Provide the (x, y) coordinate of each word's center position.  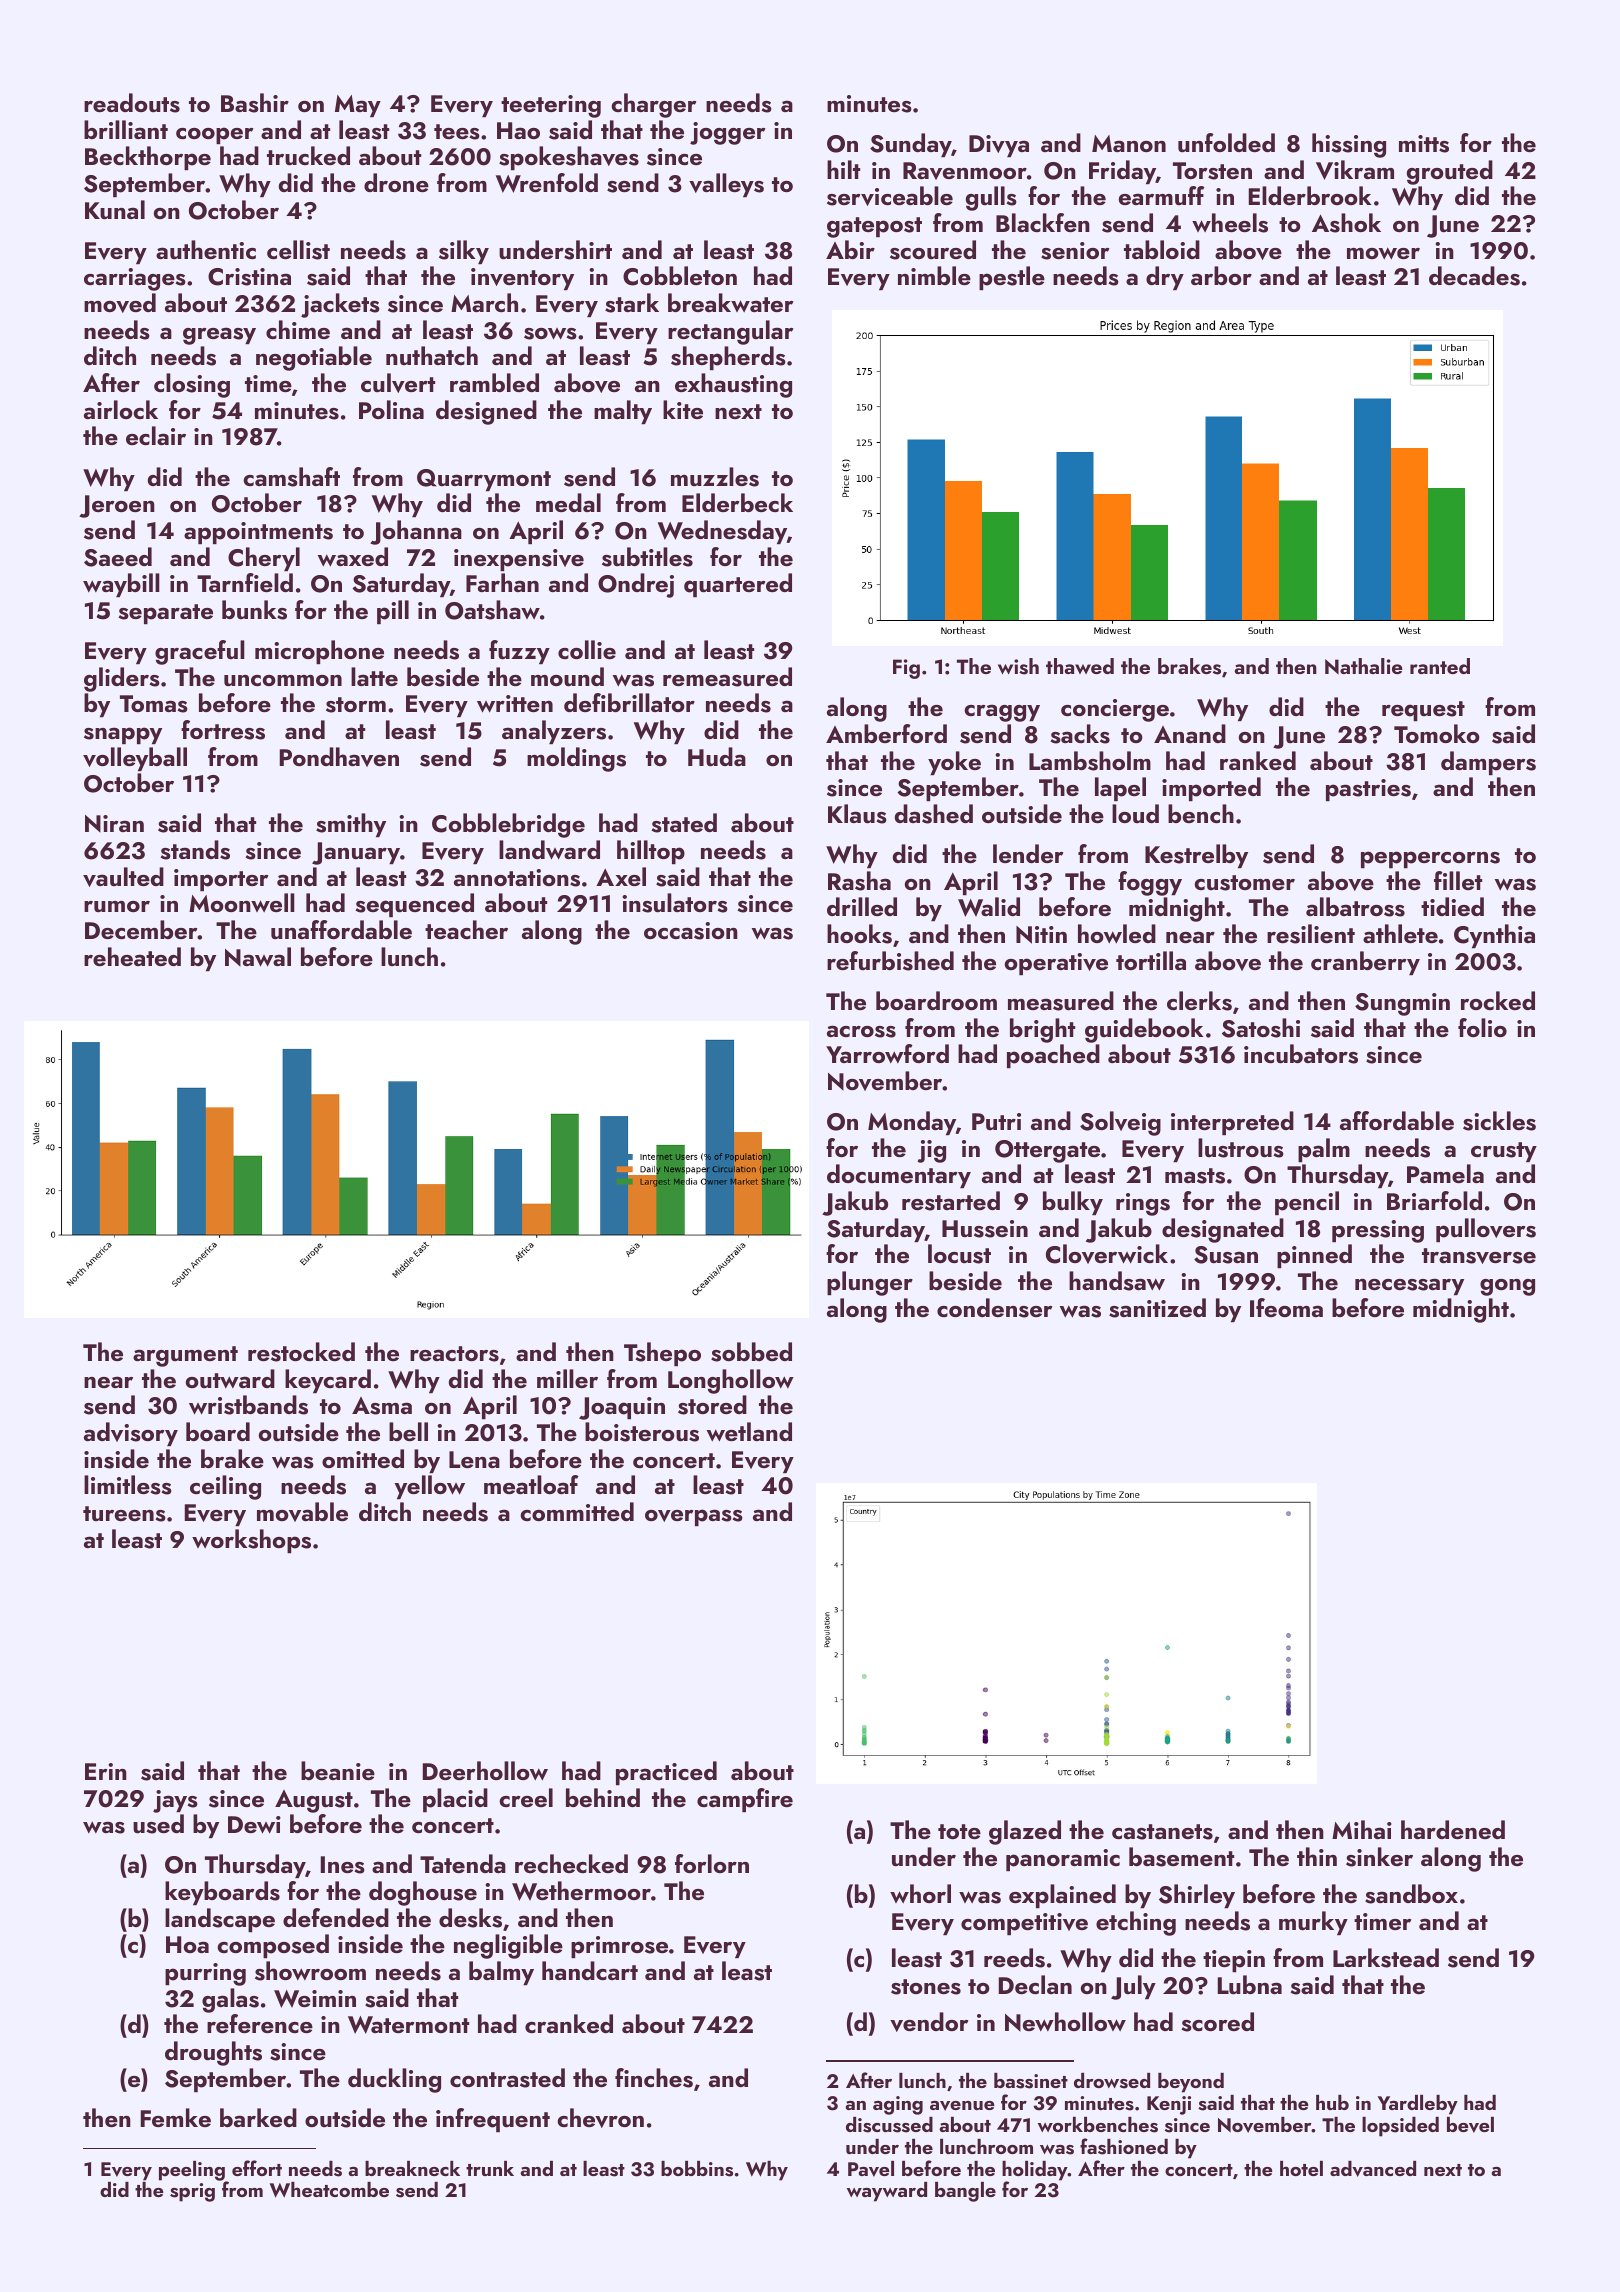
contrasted (507, 2078)
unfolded (1226, 143)
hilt (843, 169)
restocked (301, 1352)
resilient (1311, 934)
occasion (691, 931)
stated (684, 823)
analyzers (554, 732)
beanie (338, 1770)
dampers (1488, 763)
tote (959, 1831)
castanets (1162, 1832)
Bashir (255, 103)
